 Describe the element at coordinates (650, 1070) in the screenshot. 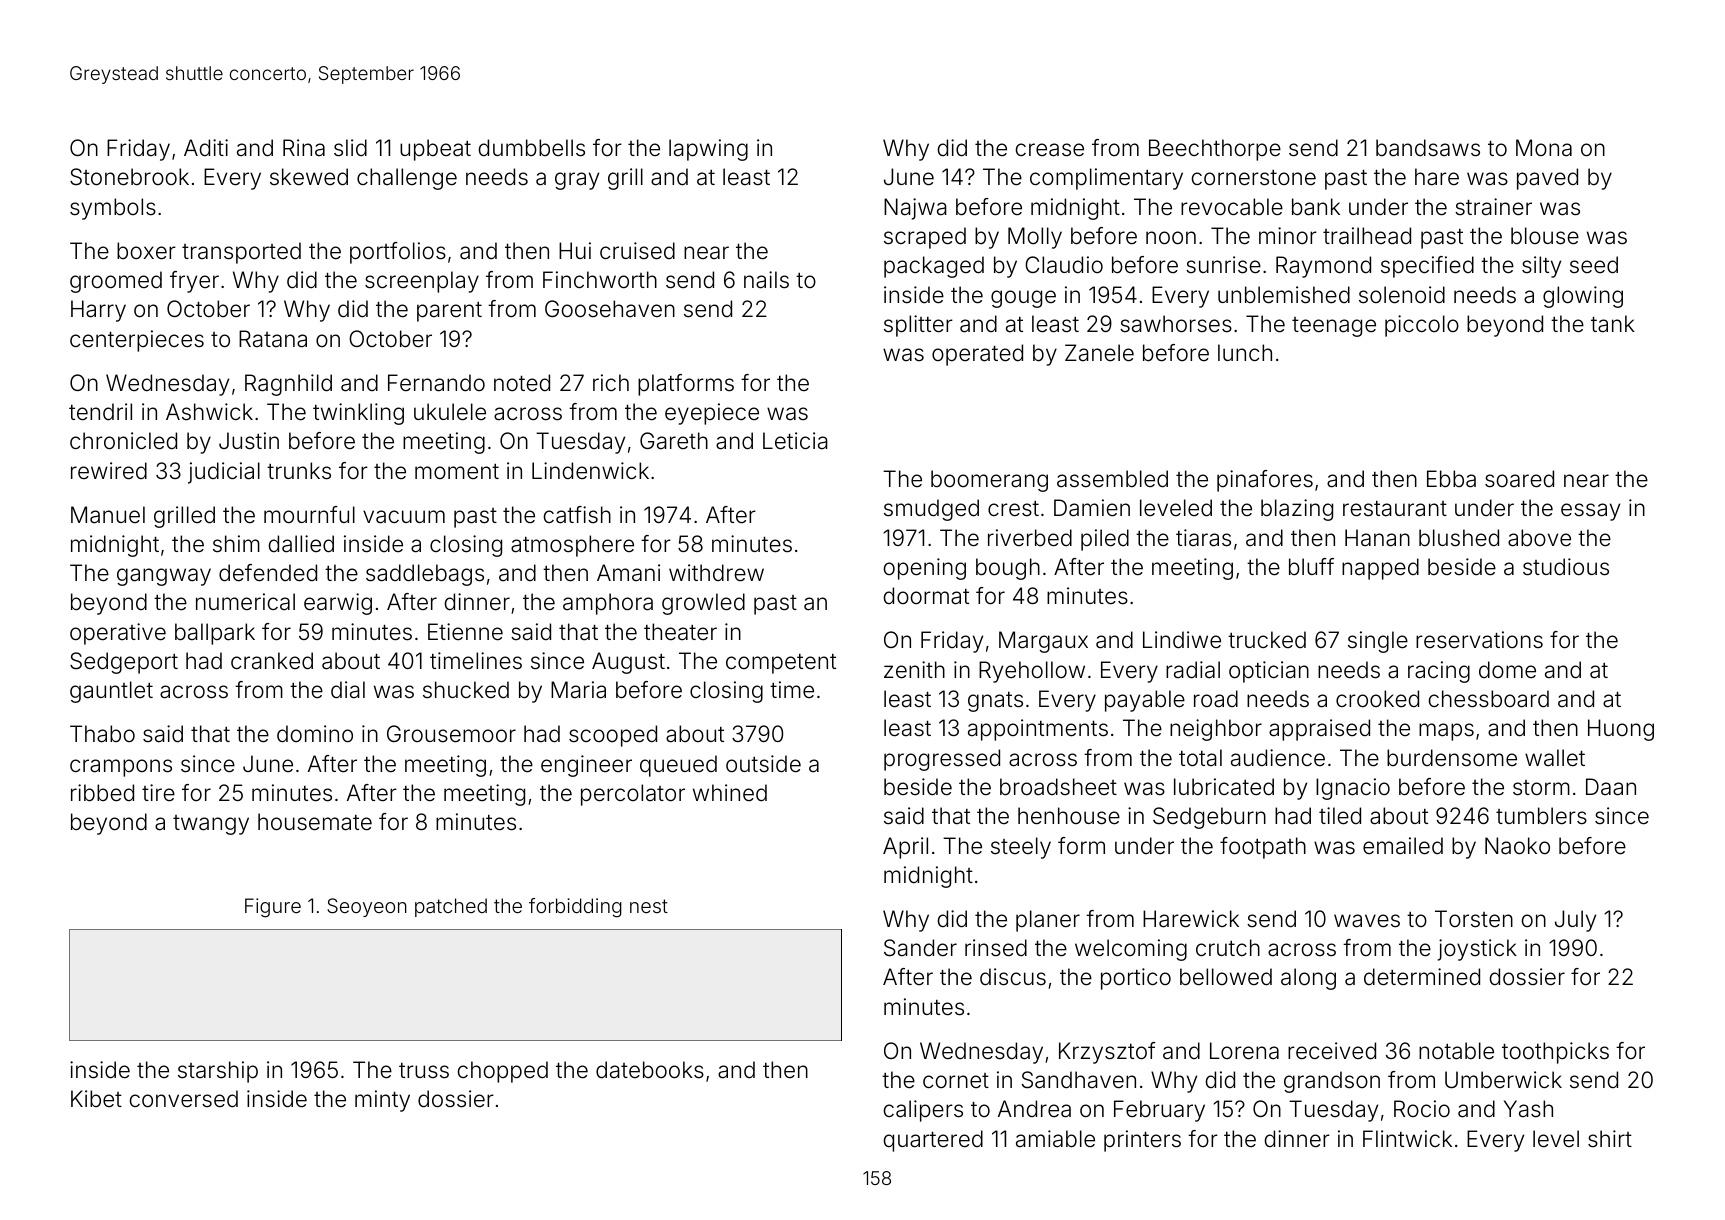

I see `datebooks` at that location.
